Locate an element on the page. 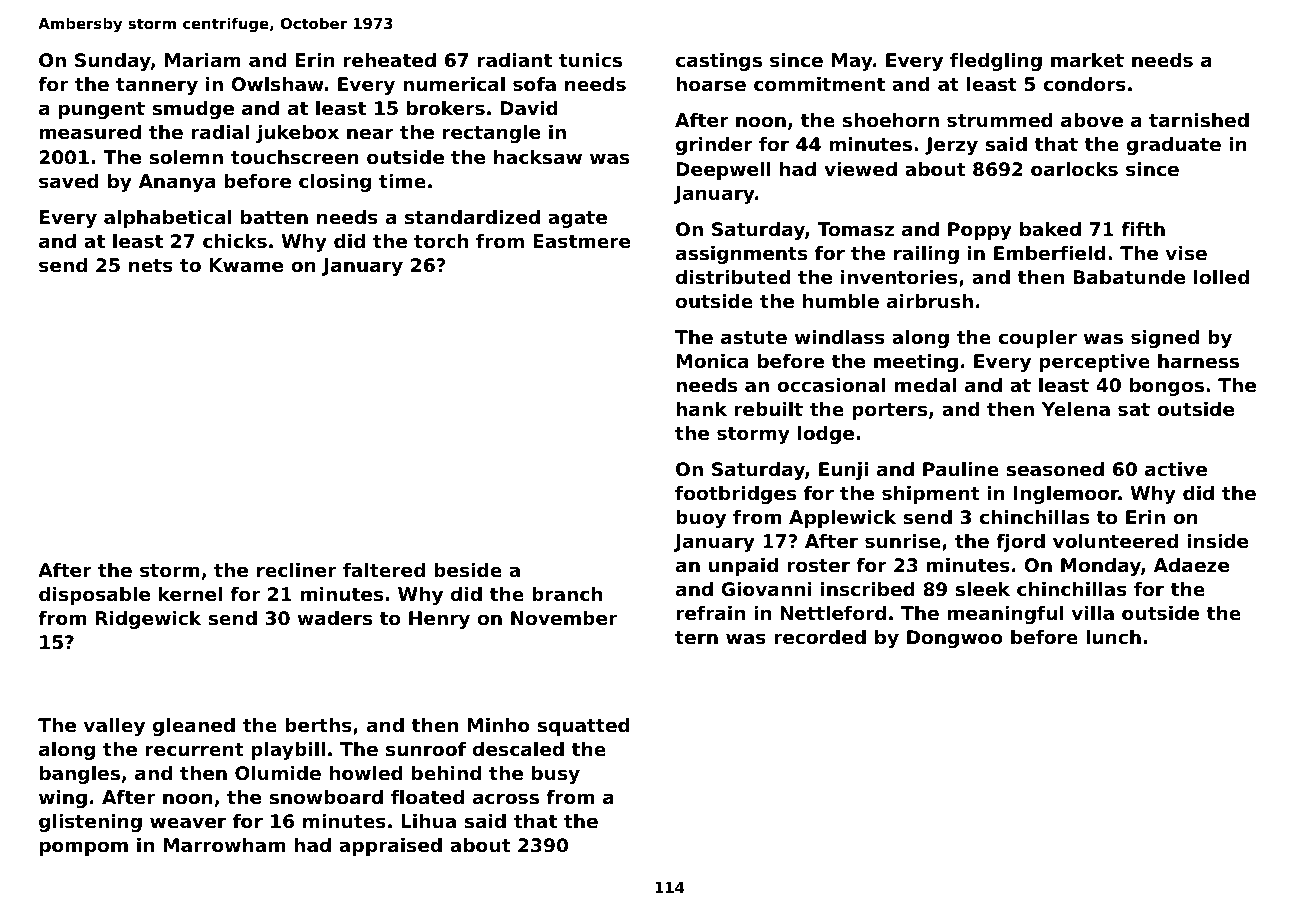 The image size is (1308, 924). radiant is located at coordinates (515, 60).
